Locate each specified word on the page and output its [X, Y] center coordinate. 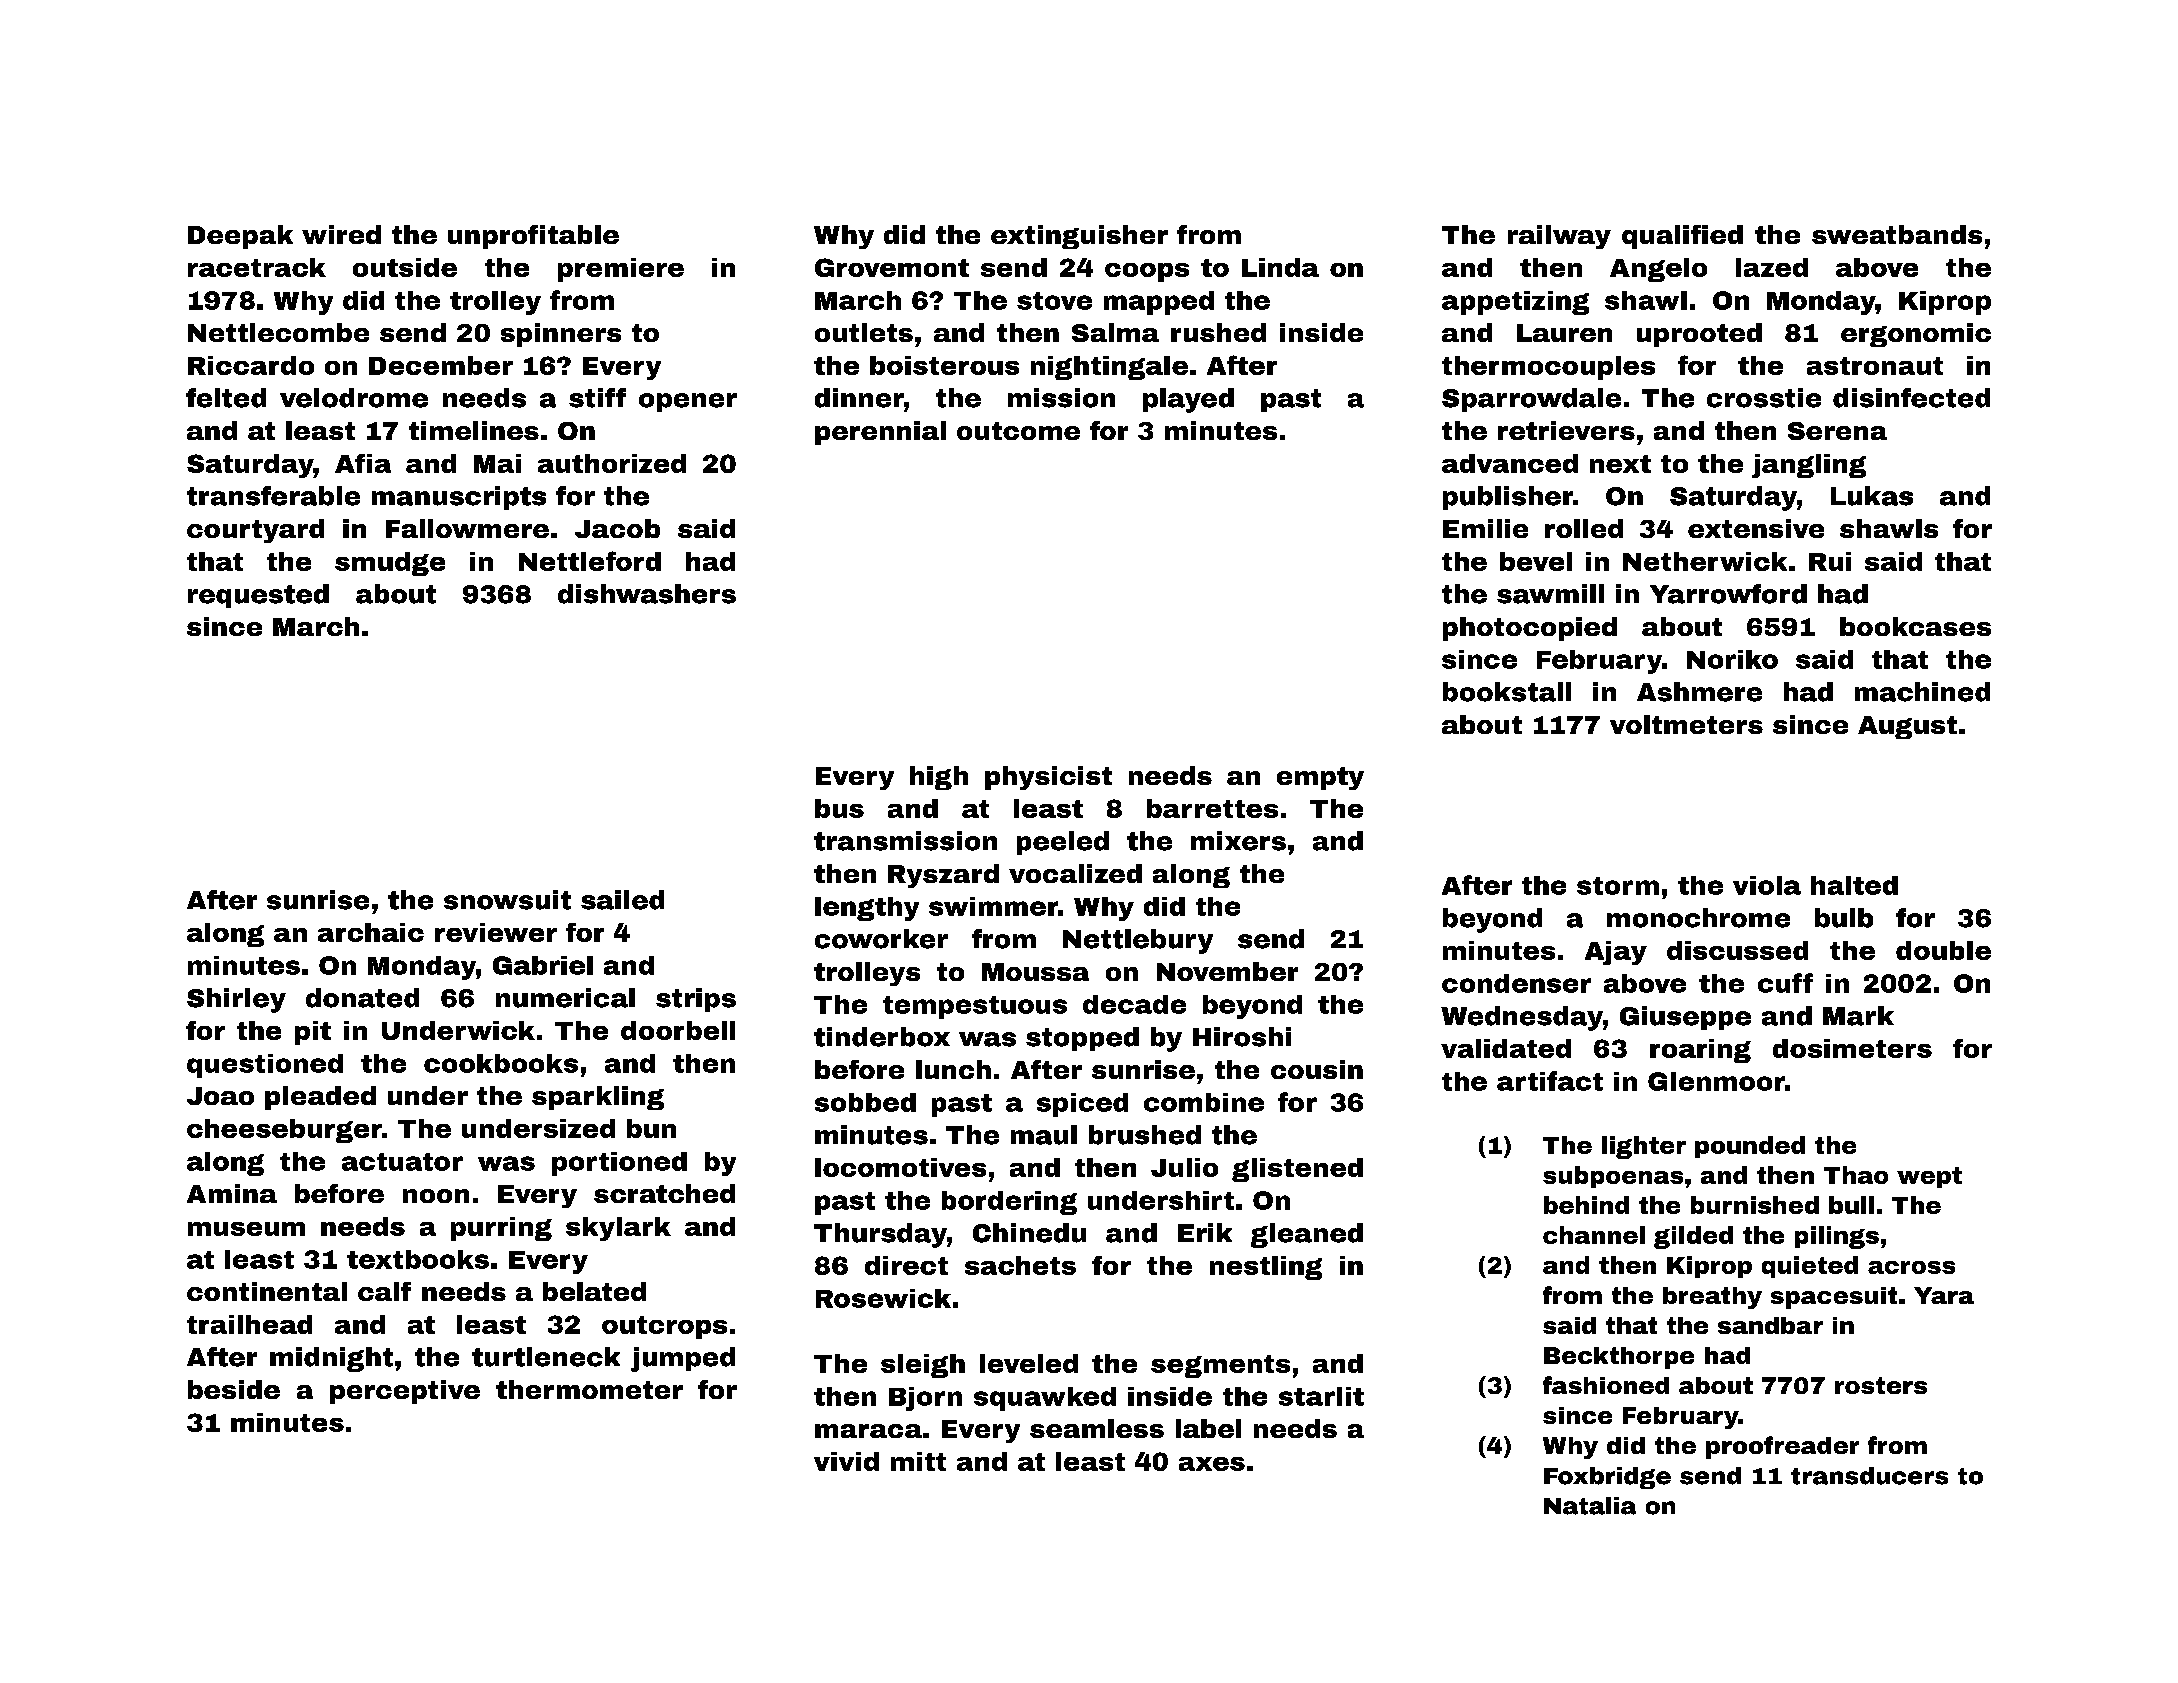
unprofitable [533, 237]
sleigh [923, 1366]
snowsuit [507, 900]
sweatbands [1897, 234]
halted [1854, 885]
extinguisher [1079, 237]
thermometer [589, 1389]
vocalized [1075, 873]
